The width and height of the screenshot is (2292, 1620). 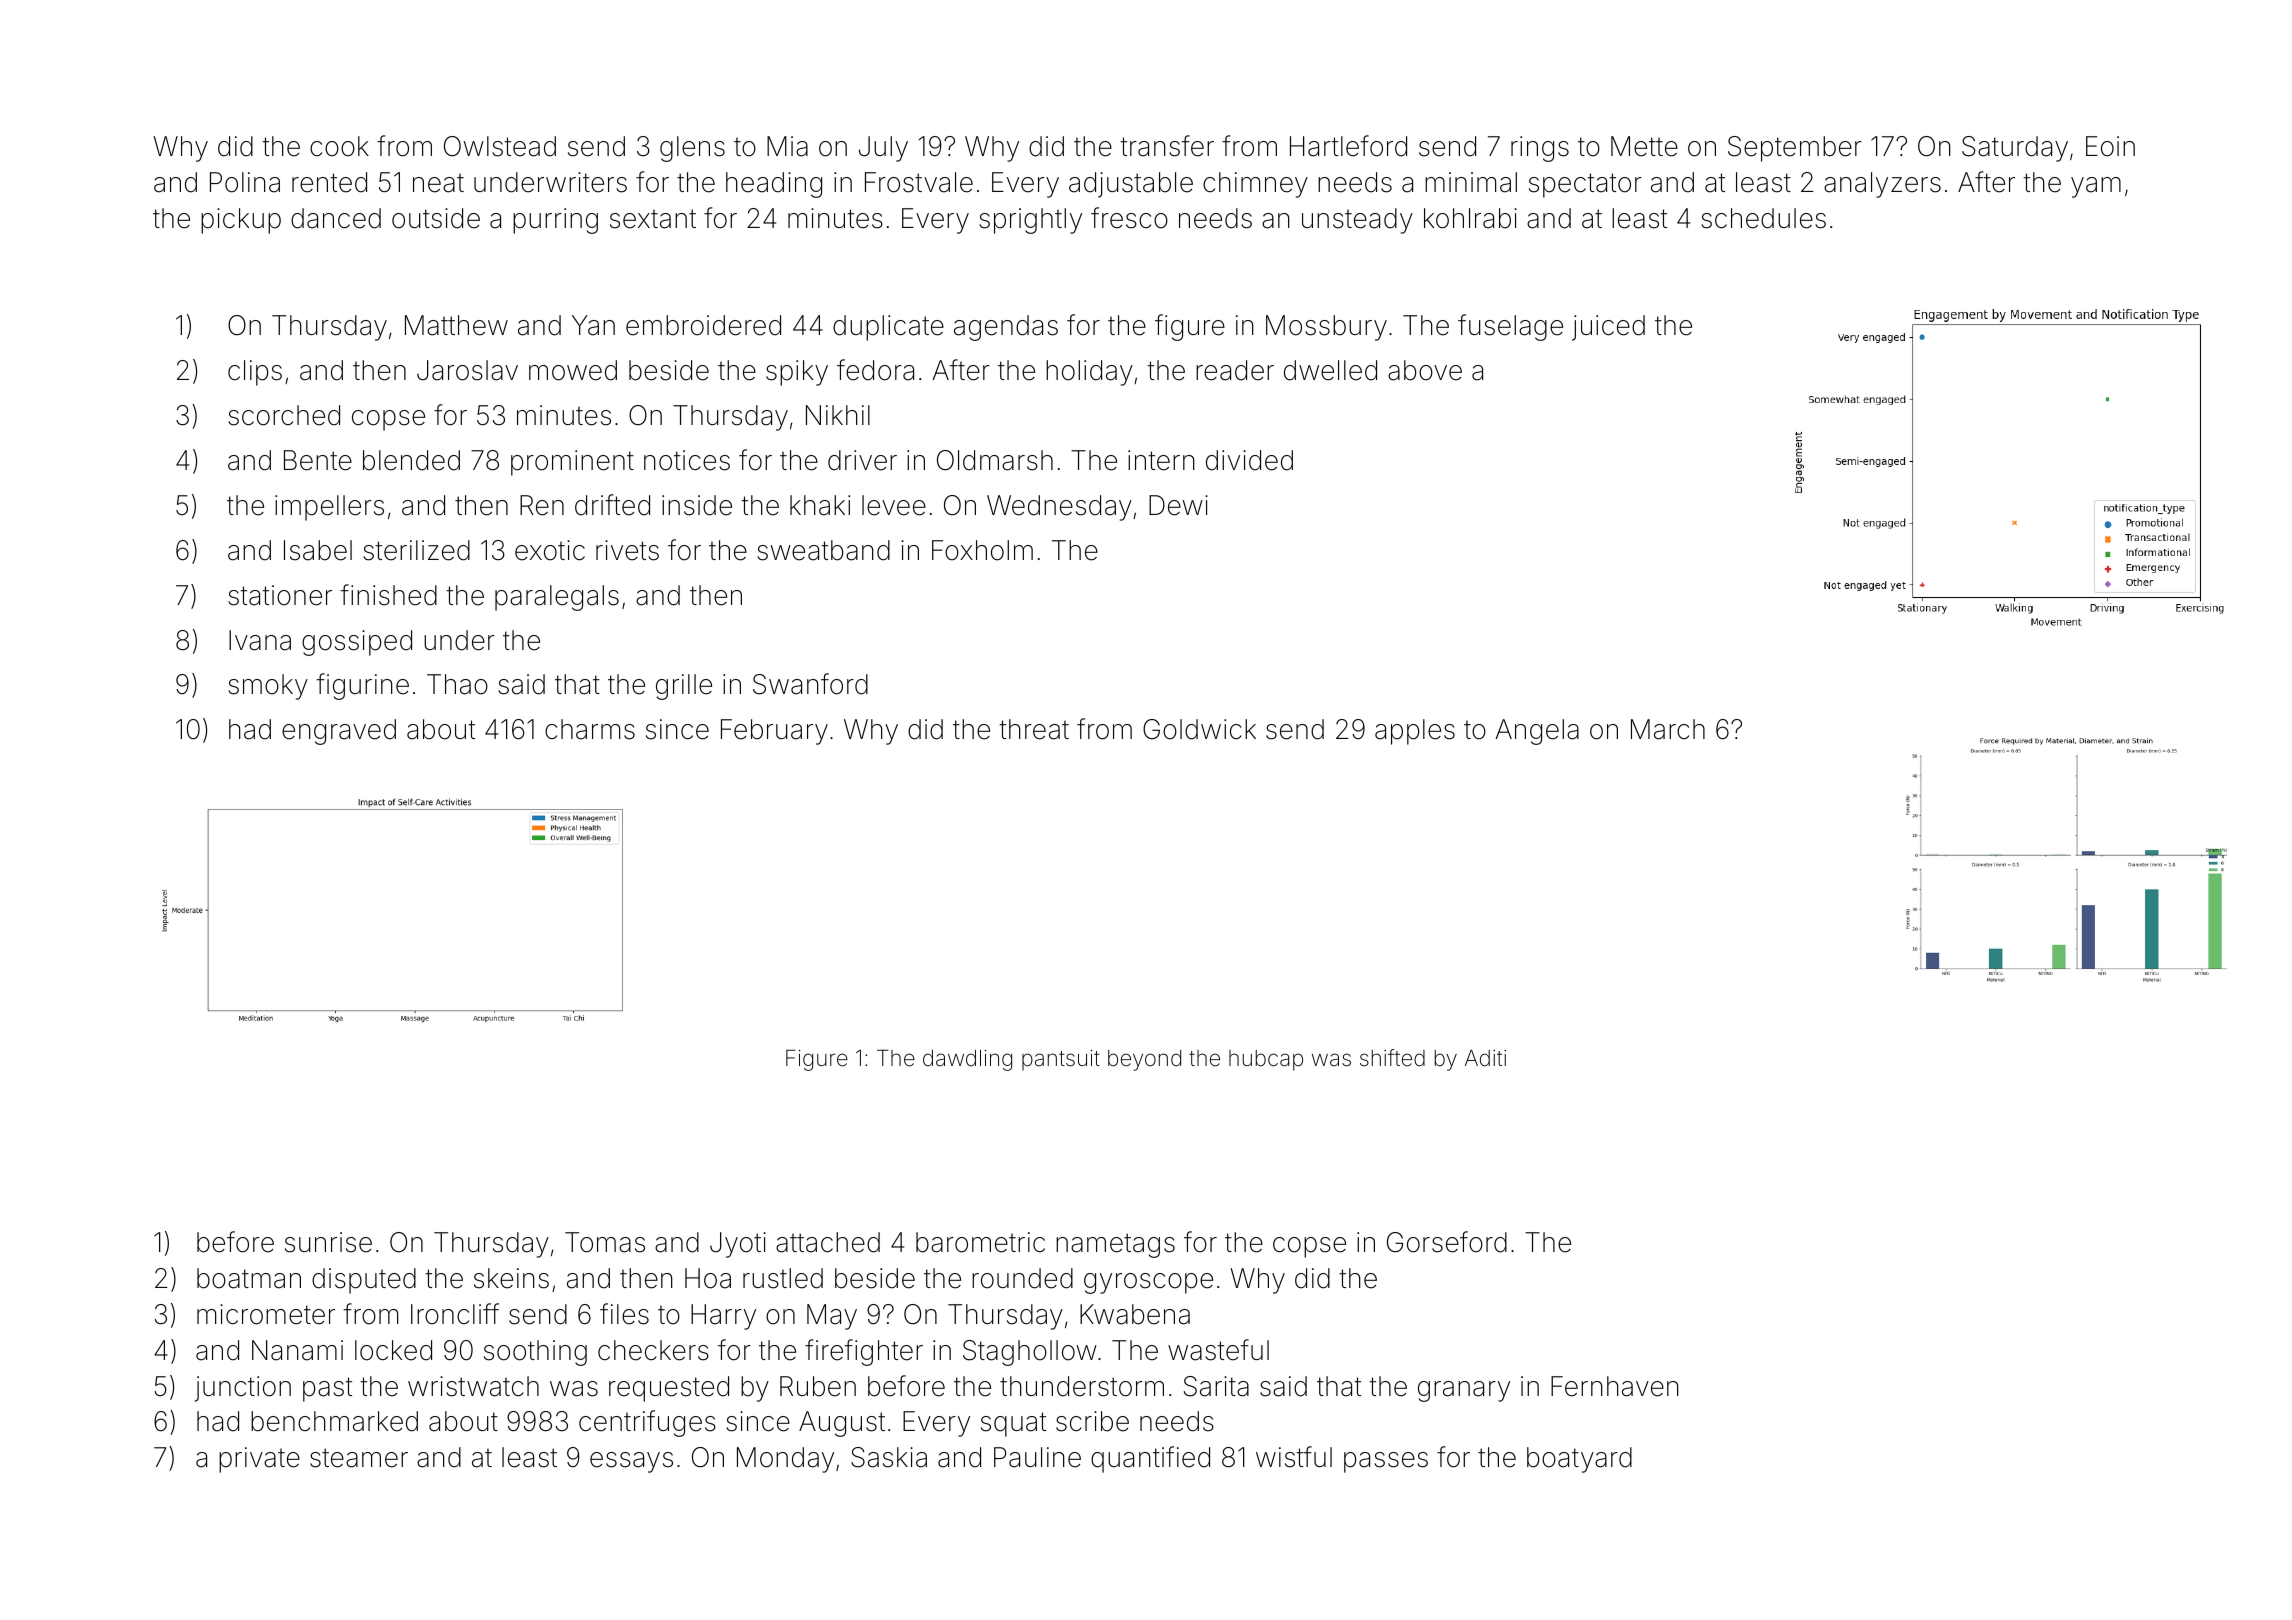 What do you see at coordinates (1348, 146) in the screenshot?
I see `Hartleford` at bounding box center [1348, 146].
